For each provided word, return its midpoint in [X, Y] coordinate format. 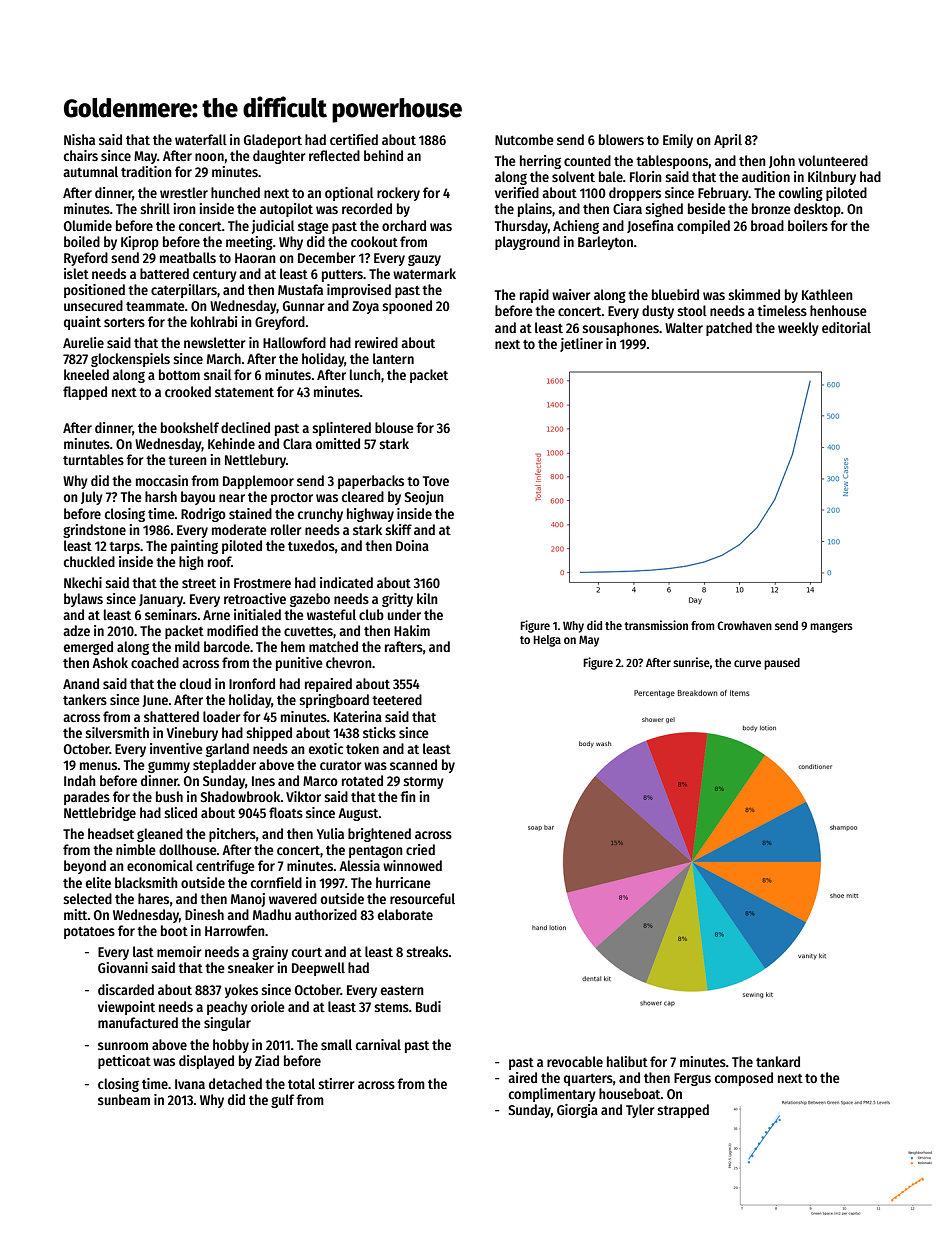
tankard [778, 1061]
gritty [397, 600]
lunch [365, 374]
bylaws [83, 600]
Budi [428, 1006]
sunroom [123, 1046]
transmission [656, 625]
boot [174, 930]
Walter [684, 327]
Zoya [365, 307]
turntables [93, 459]
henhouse [838, 310]
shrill [155, 208]
